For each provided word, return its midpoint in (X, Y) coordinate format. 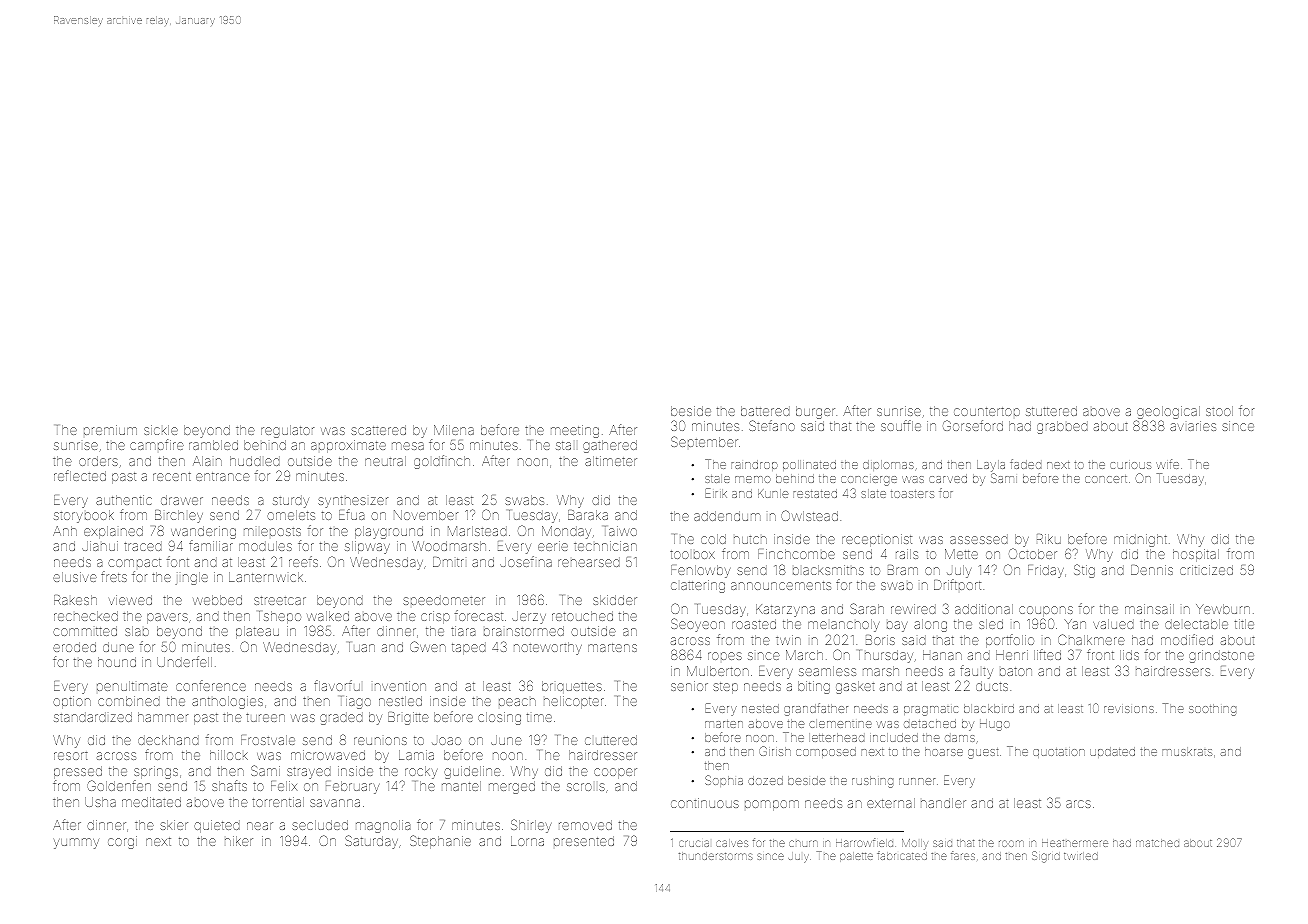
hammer (163, 717)
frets (114, 576)
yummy (76, 843)
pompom (772, 805)
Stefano (772, 425)
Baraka (588, 515)
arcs (1078, 804)
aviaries (1193, 426)
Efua (352, 514)
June (506, 740)
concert (1106, 479)
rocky (421, 772)
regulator (287, 431)
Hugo (995, 725)
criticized (1206, 570)
